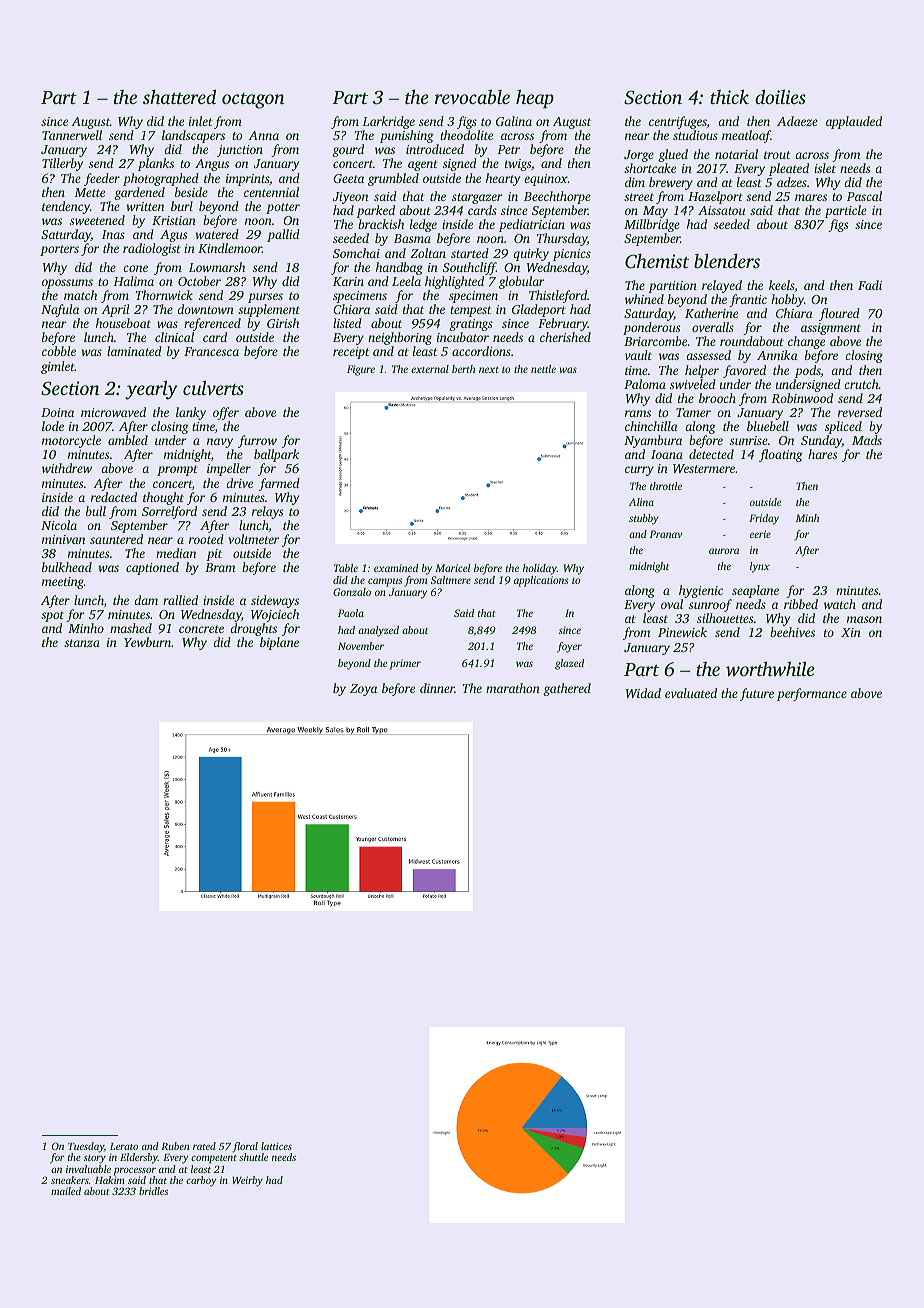 The image size is (924, 1308). Describe the element at coordinates (276, 1146) in the document. I see `lattices` at that location.
